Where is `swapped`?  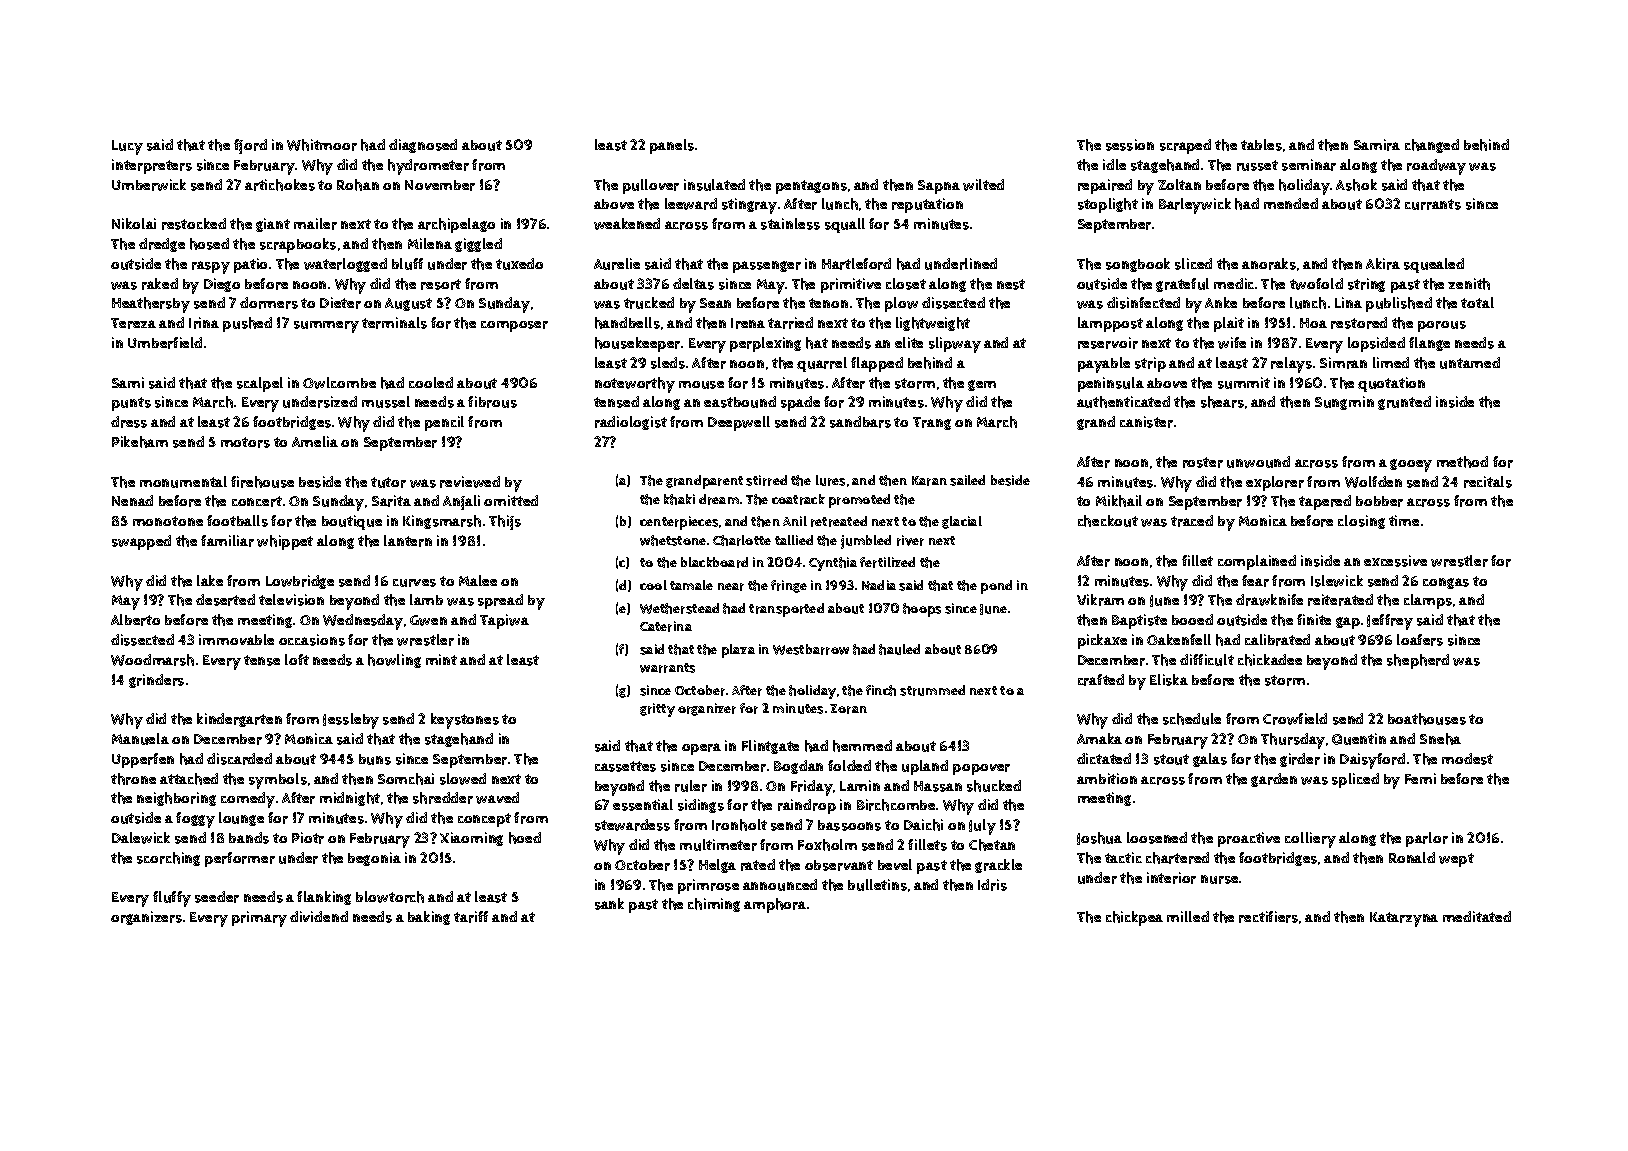
swapped is located at coordinates (141, 542).
